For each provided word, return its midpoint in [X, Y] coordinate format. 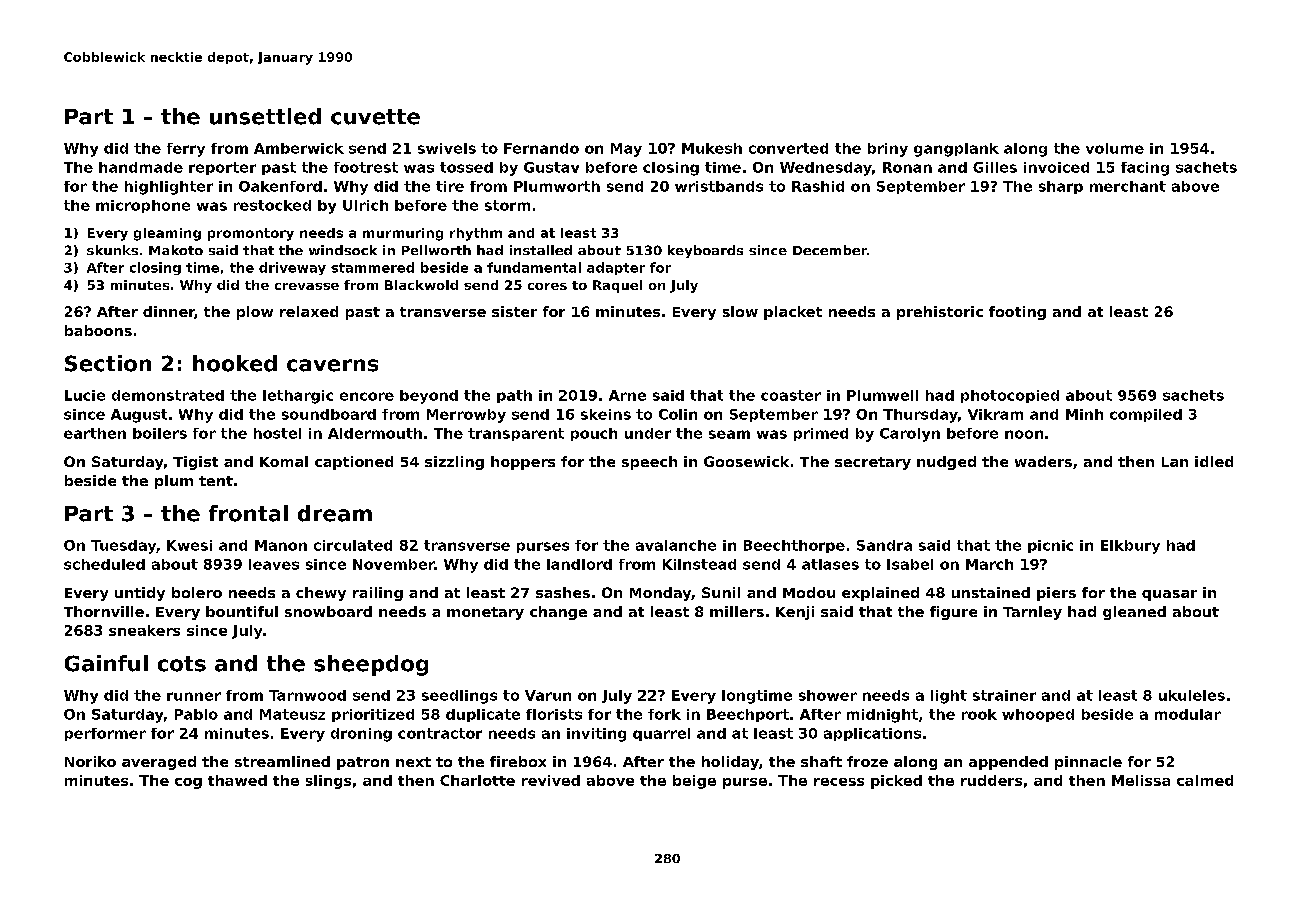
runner [194, 696]
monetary [485, 613]
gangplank [956, 150]
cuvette [375, 117]
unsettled [265, 116]
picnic [1050, 546]
